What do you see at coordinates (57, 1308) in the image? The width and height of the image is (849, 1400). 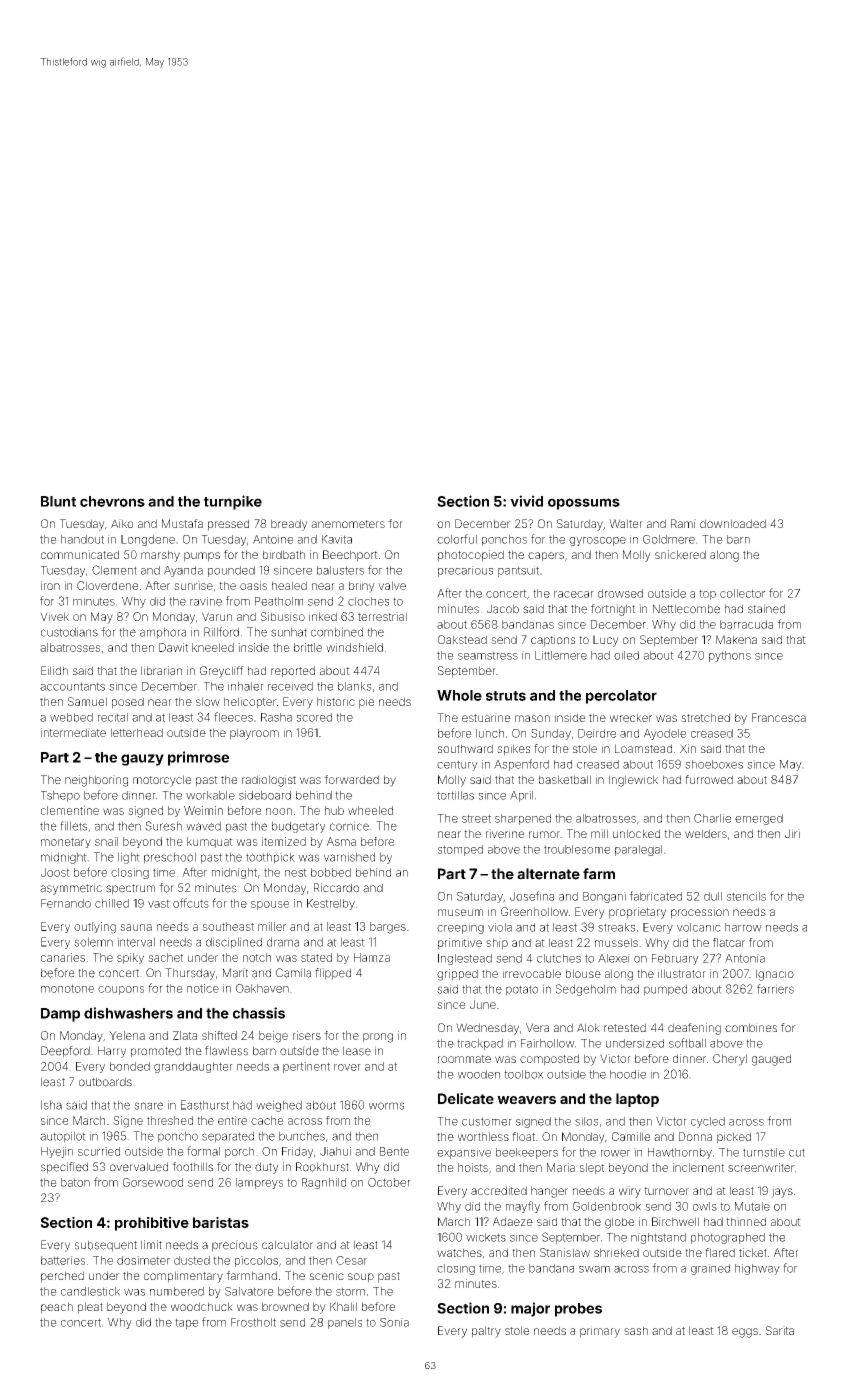 I see `peach` at bounding box center [57, 1308].
